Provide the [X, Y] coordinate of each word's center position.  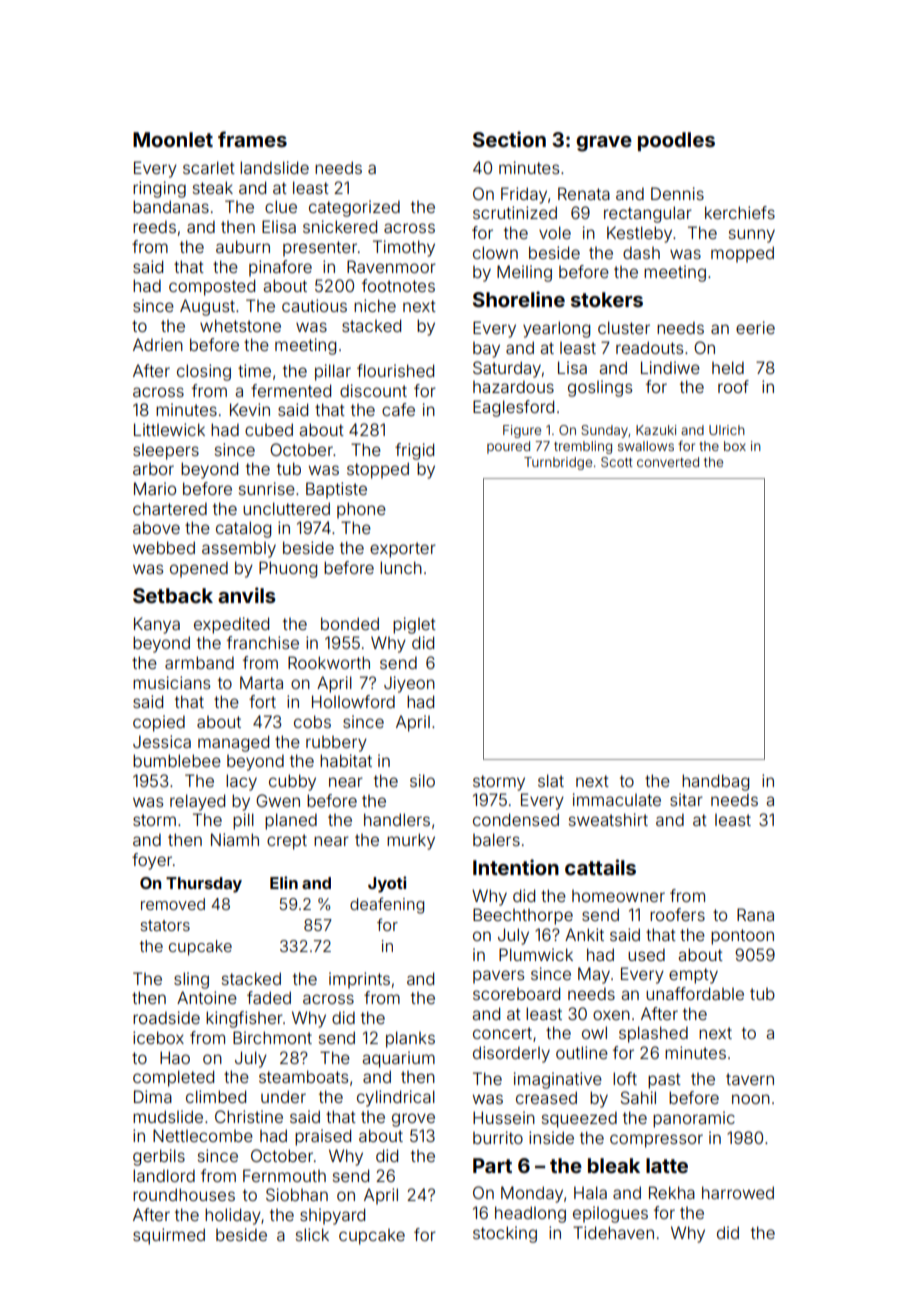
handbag [715, 782]
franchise [263, 642]
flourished [395, 370]
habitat [346, 760]
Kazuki [656, 430]
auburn [243, 246]
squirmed [169, 1236]
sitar [686, 799]
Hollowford [353, 701]
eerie [755, 327]
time [254, 370]
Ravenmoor [391, 266]
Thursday [204, 885]
